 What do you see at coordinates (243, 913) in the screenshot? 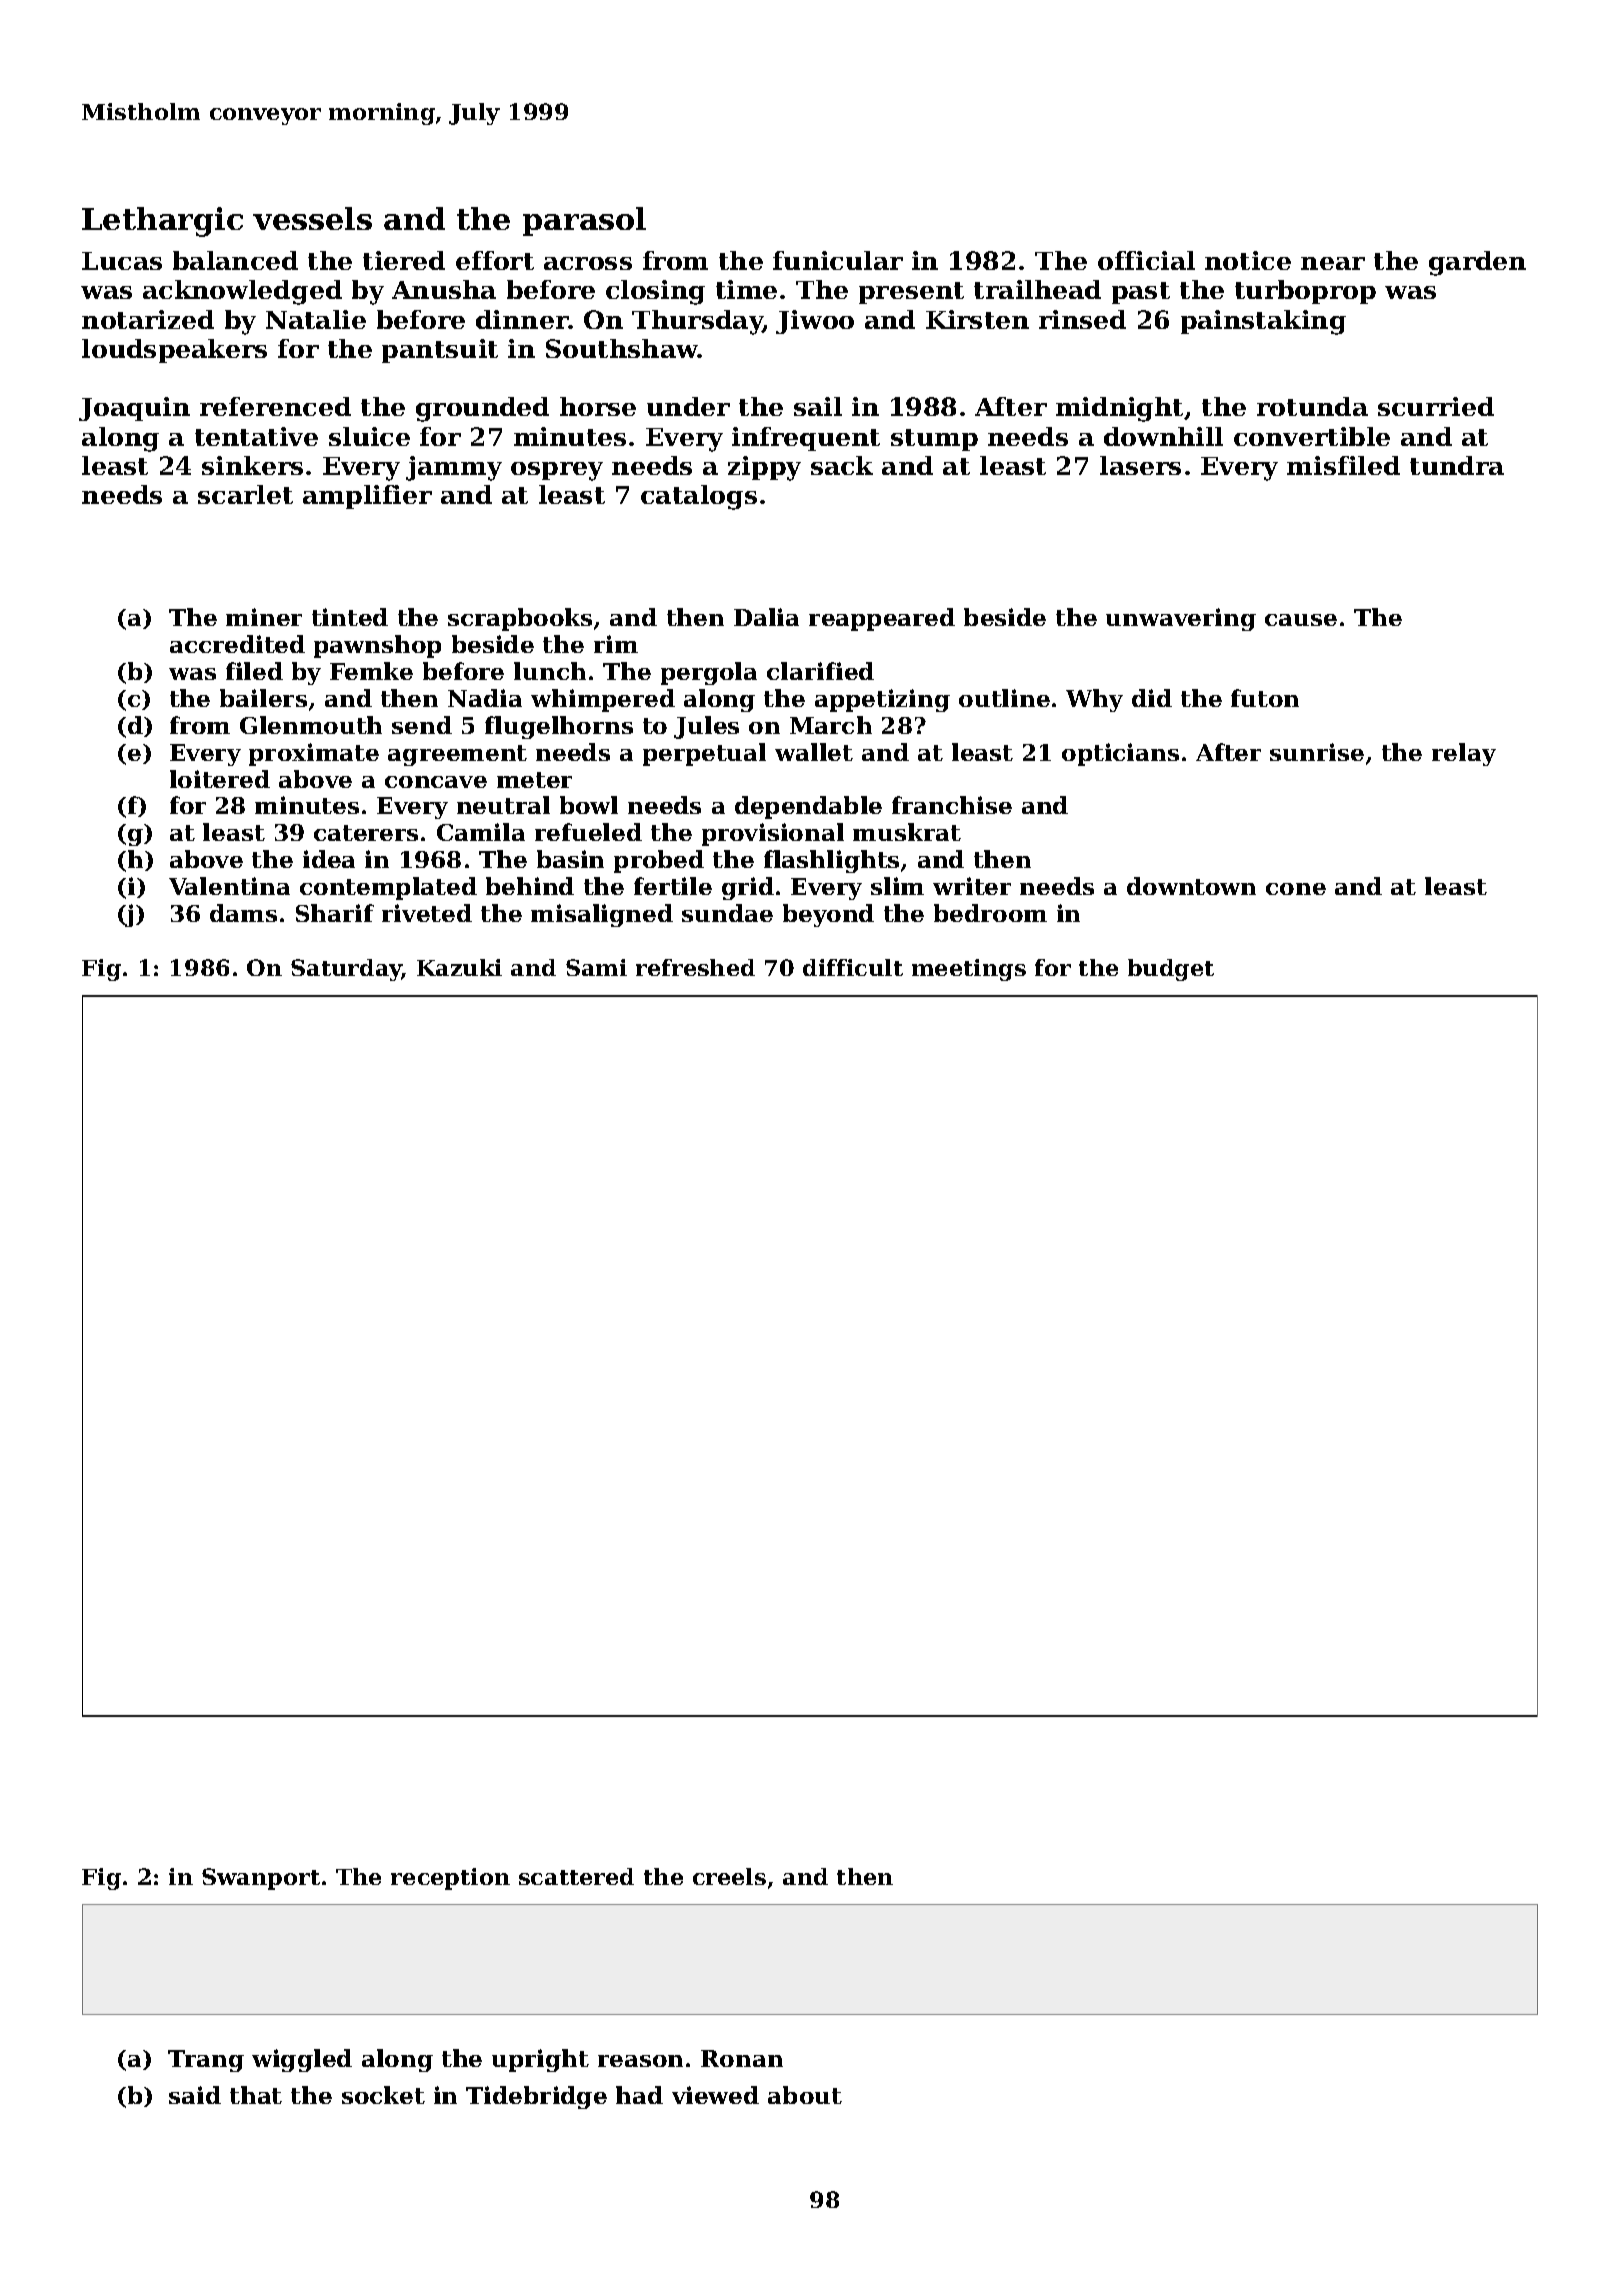
I see `dams` at bounding box center [243, 913].
